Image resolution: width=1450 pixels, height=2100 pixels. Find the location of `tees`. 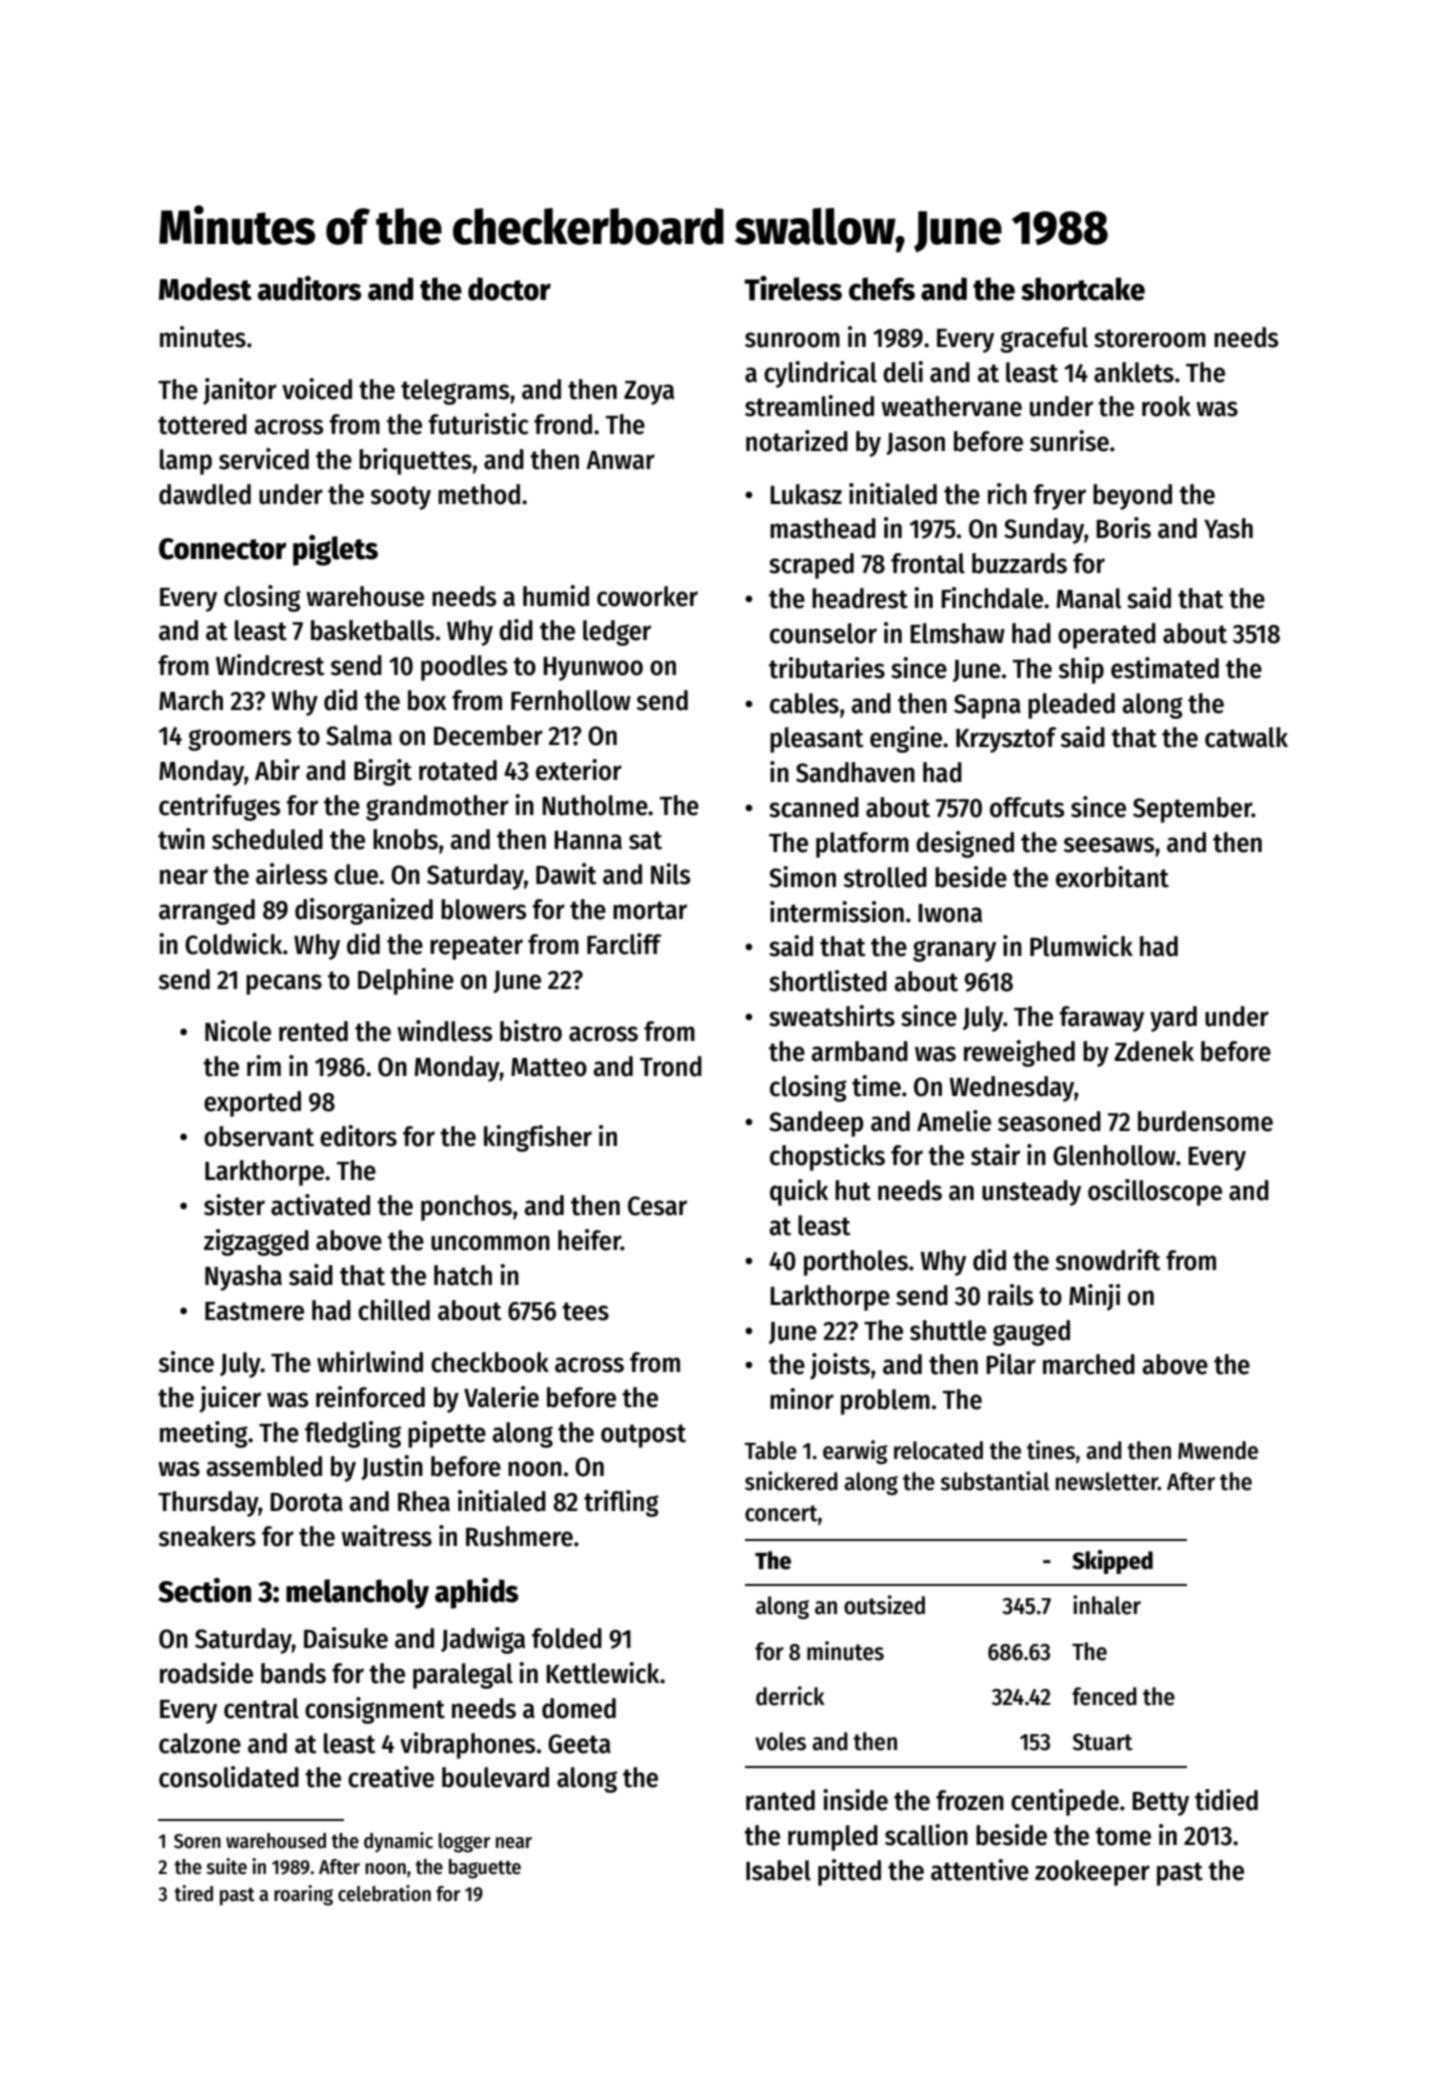

tees is located at coordinates (585, 1311).
